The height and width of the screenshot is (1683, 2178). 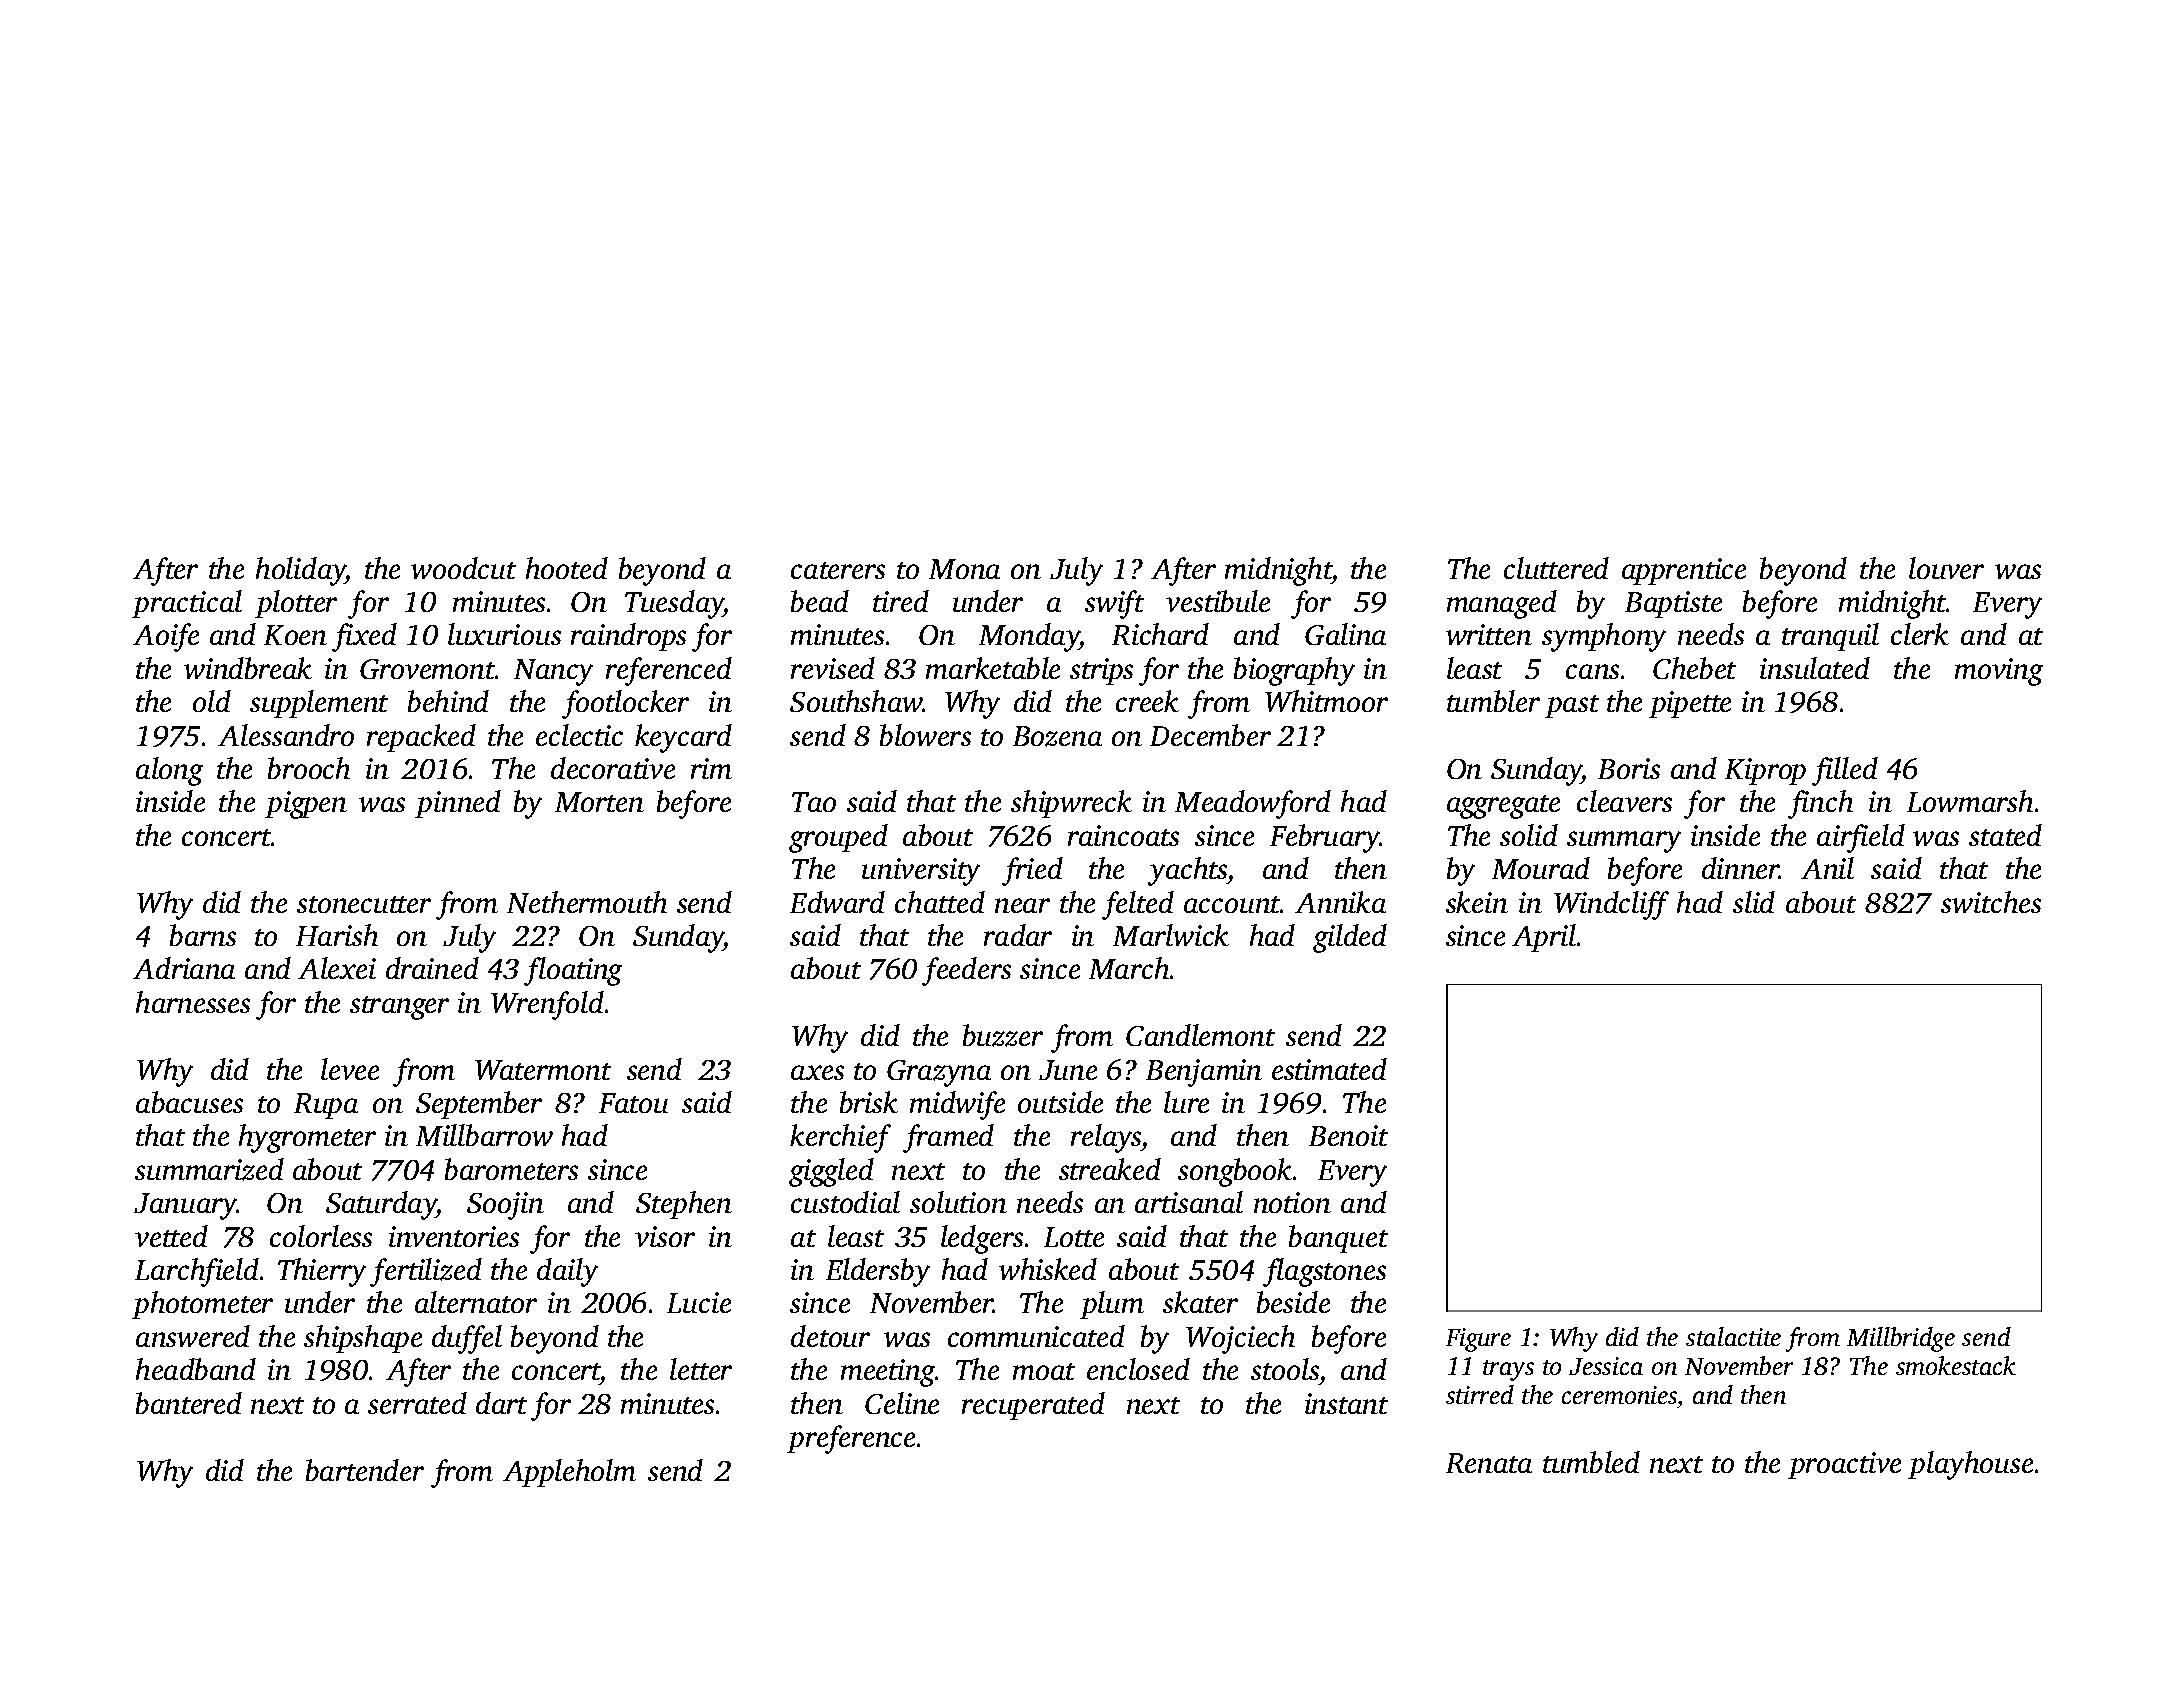 I want to click on louver, so click(x=1946, y=568).
